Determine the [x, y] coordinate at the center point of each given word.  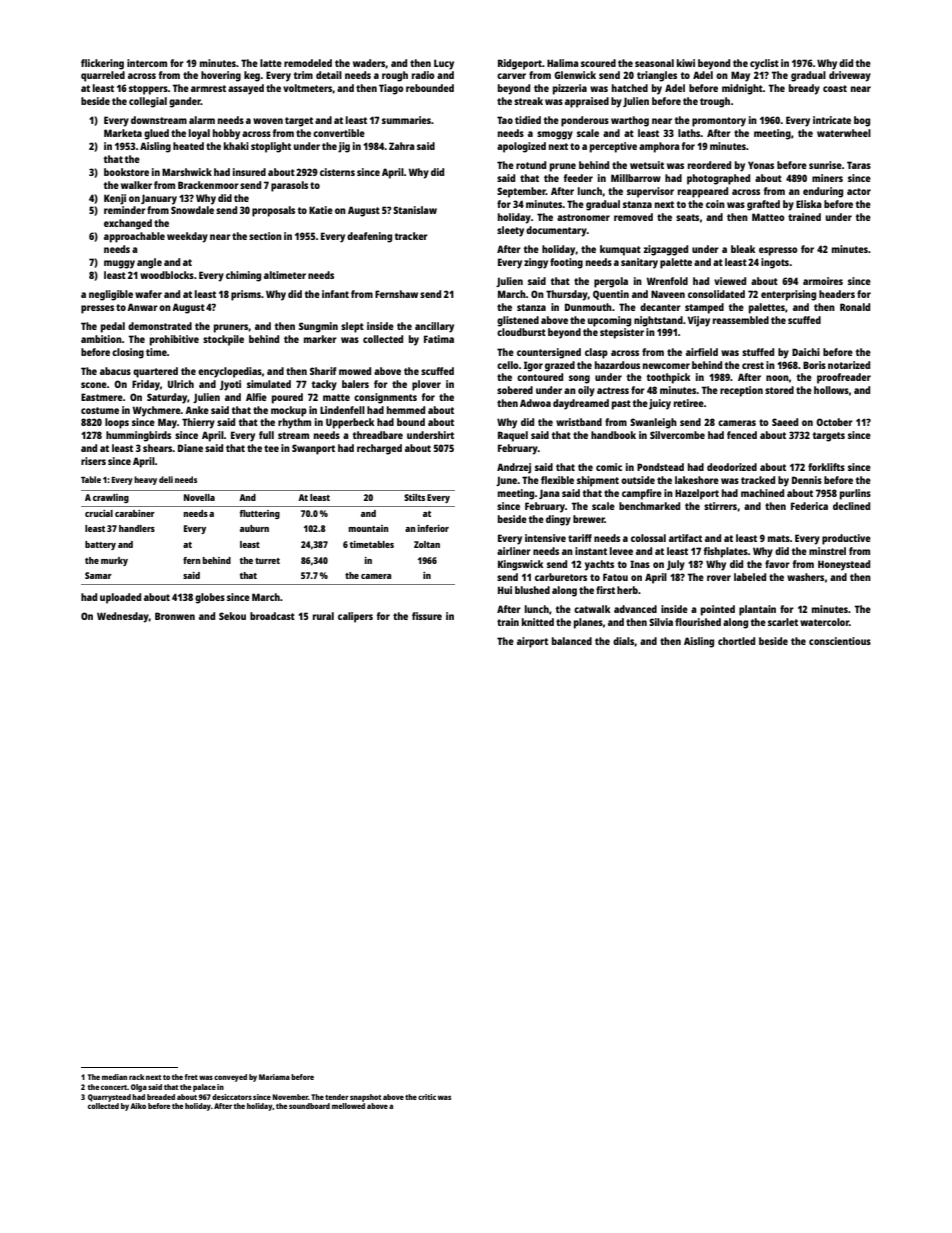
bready [804, 89]
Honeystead [844, 565]
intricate [832, 120]
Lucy [444, 64]
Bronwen [175, 616]
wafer [148, 294]
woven [268, 121]
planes [588, 623]
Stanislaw [415, 210]
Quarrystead [109, 1098]
